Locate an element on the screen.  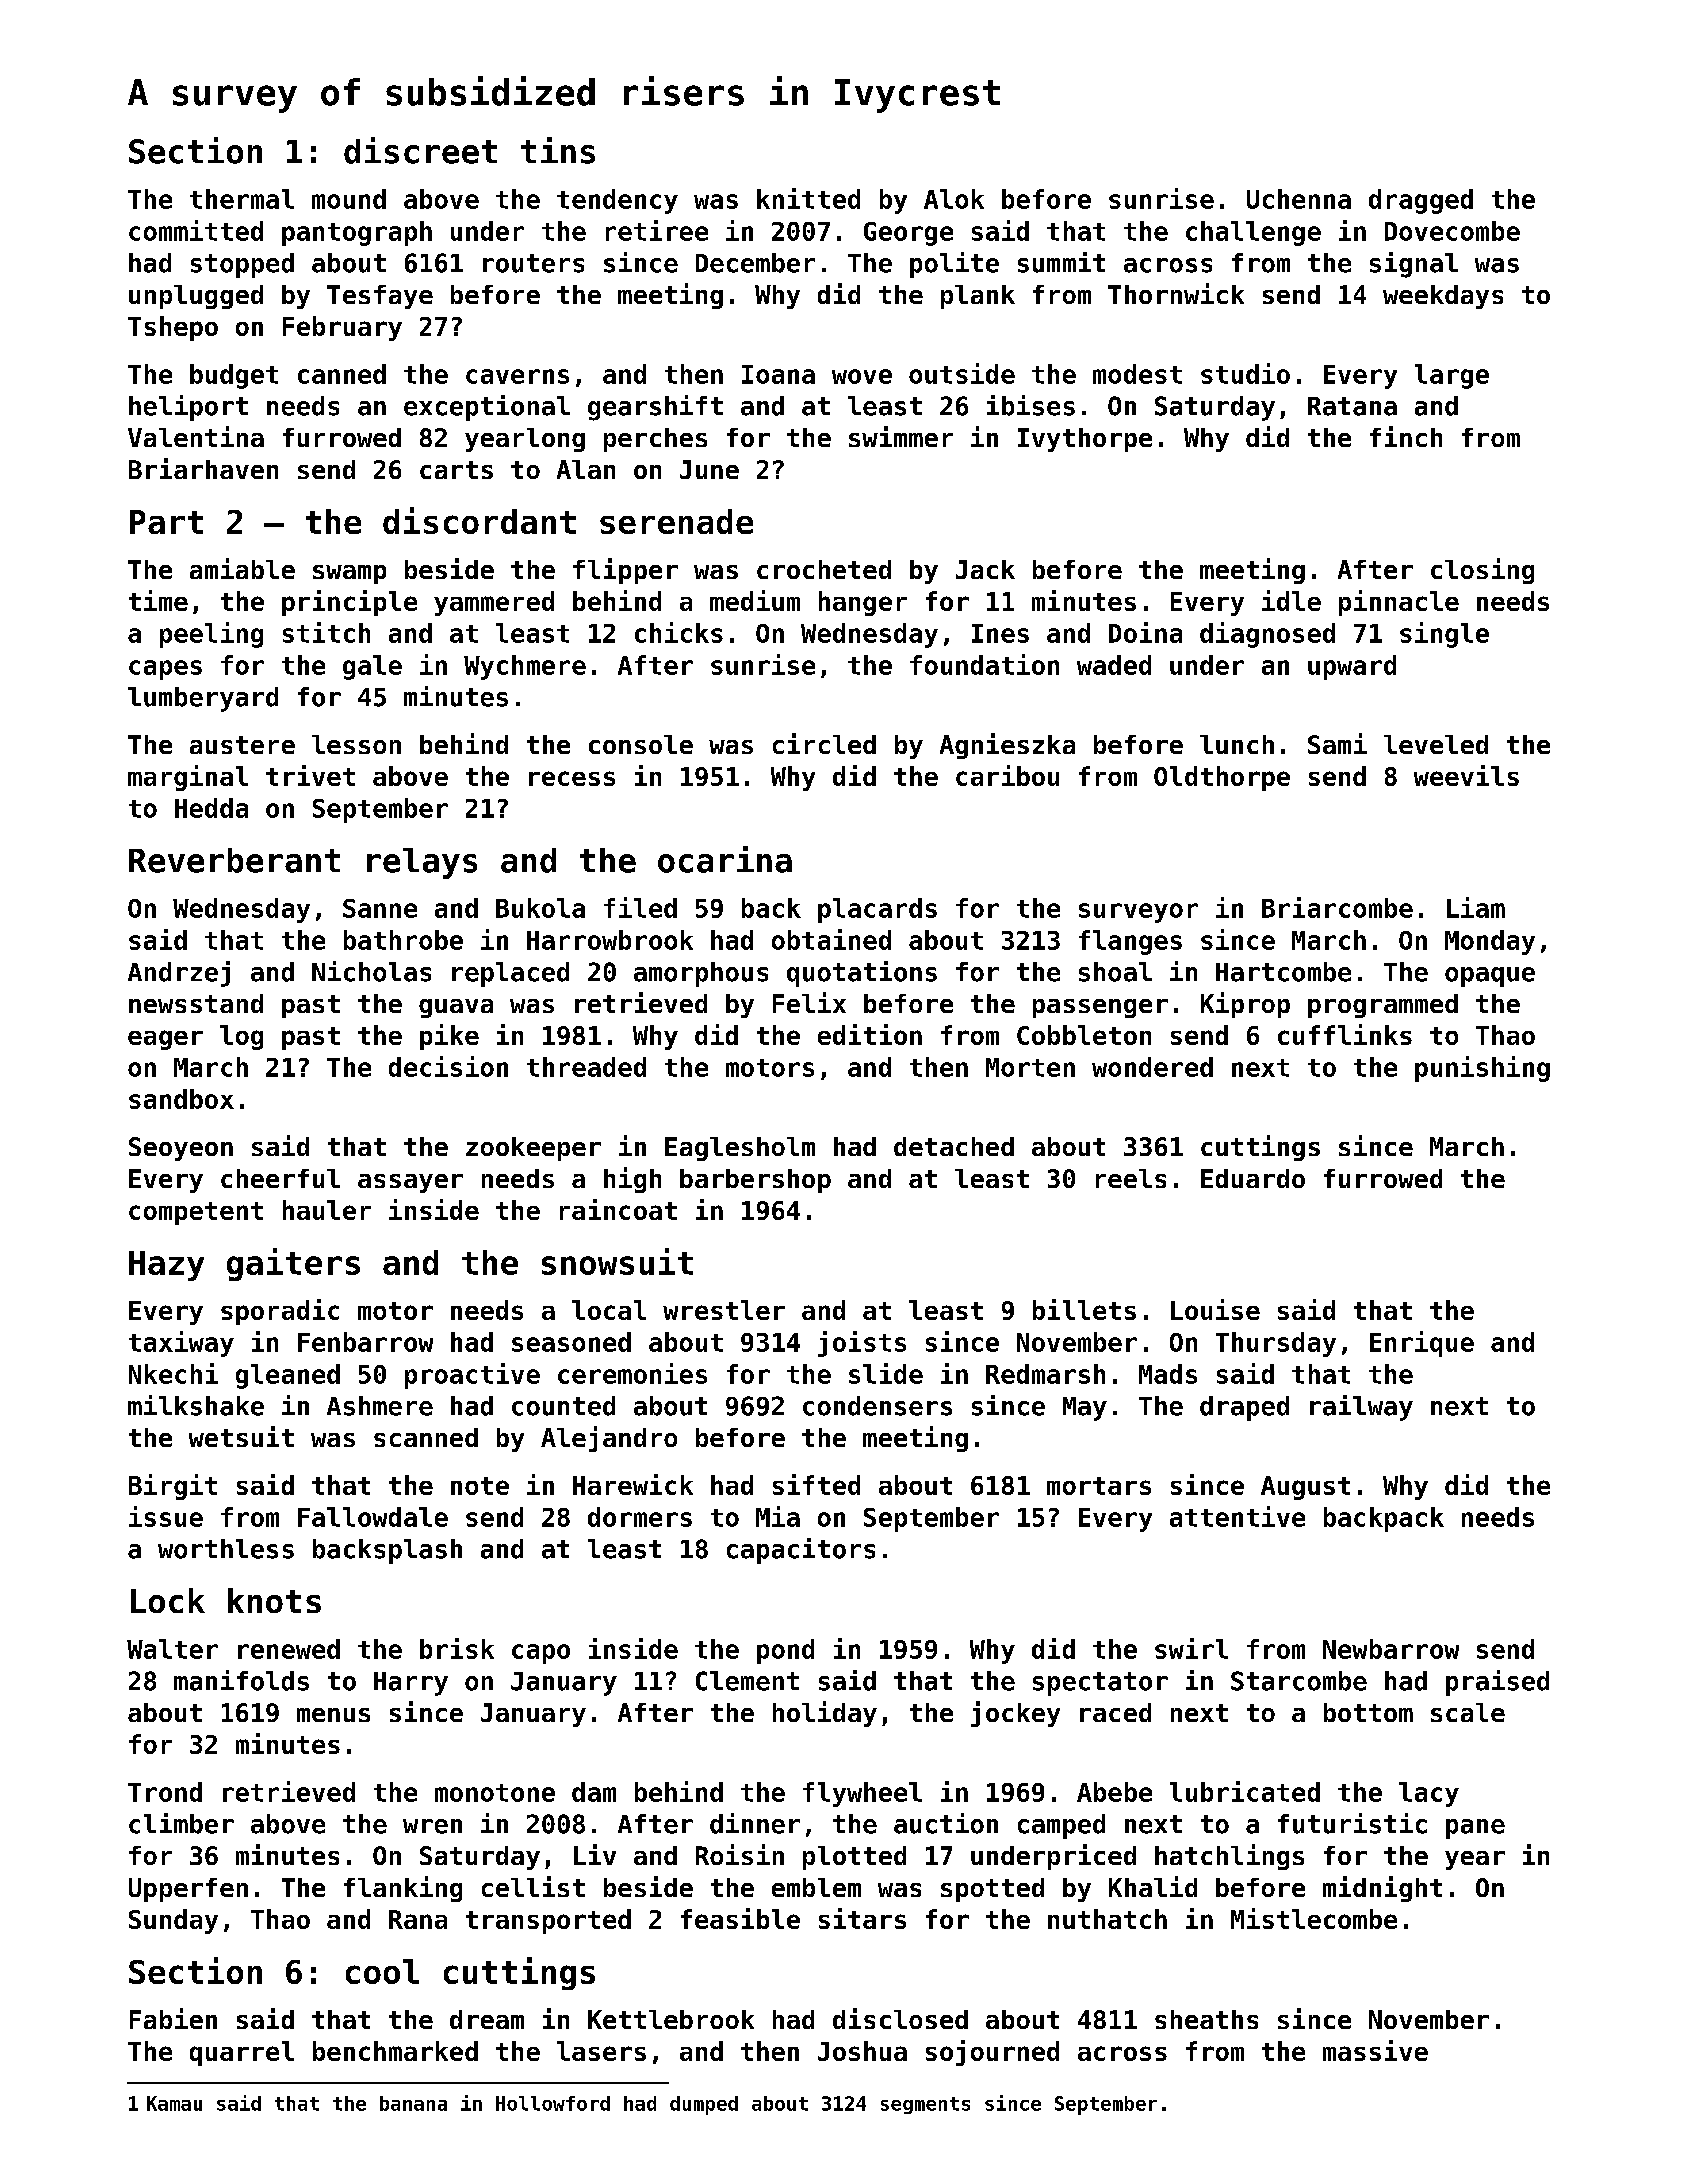
challenge is located at coordinates (1253, 233).
